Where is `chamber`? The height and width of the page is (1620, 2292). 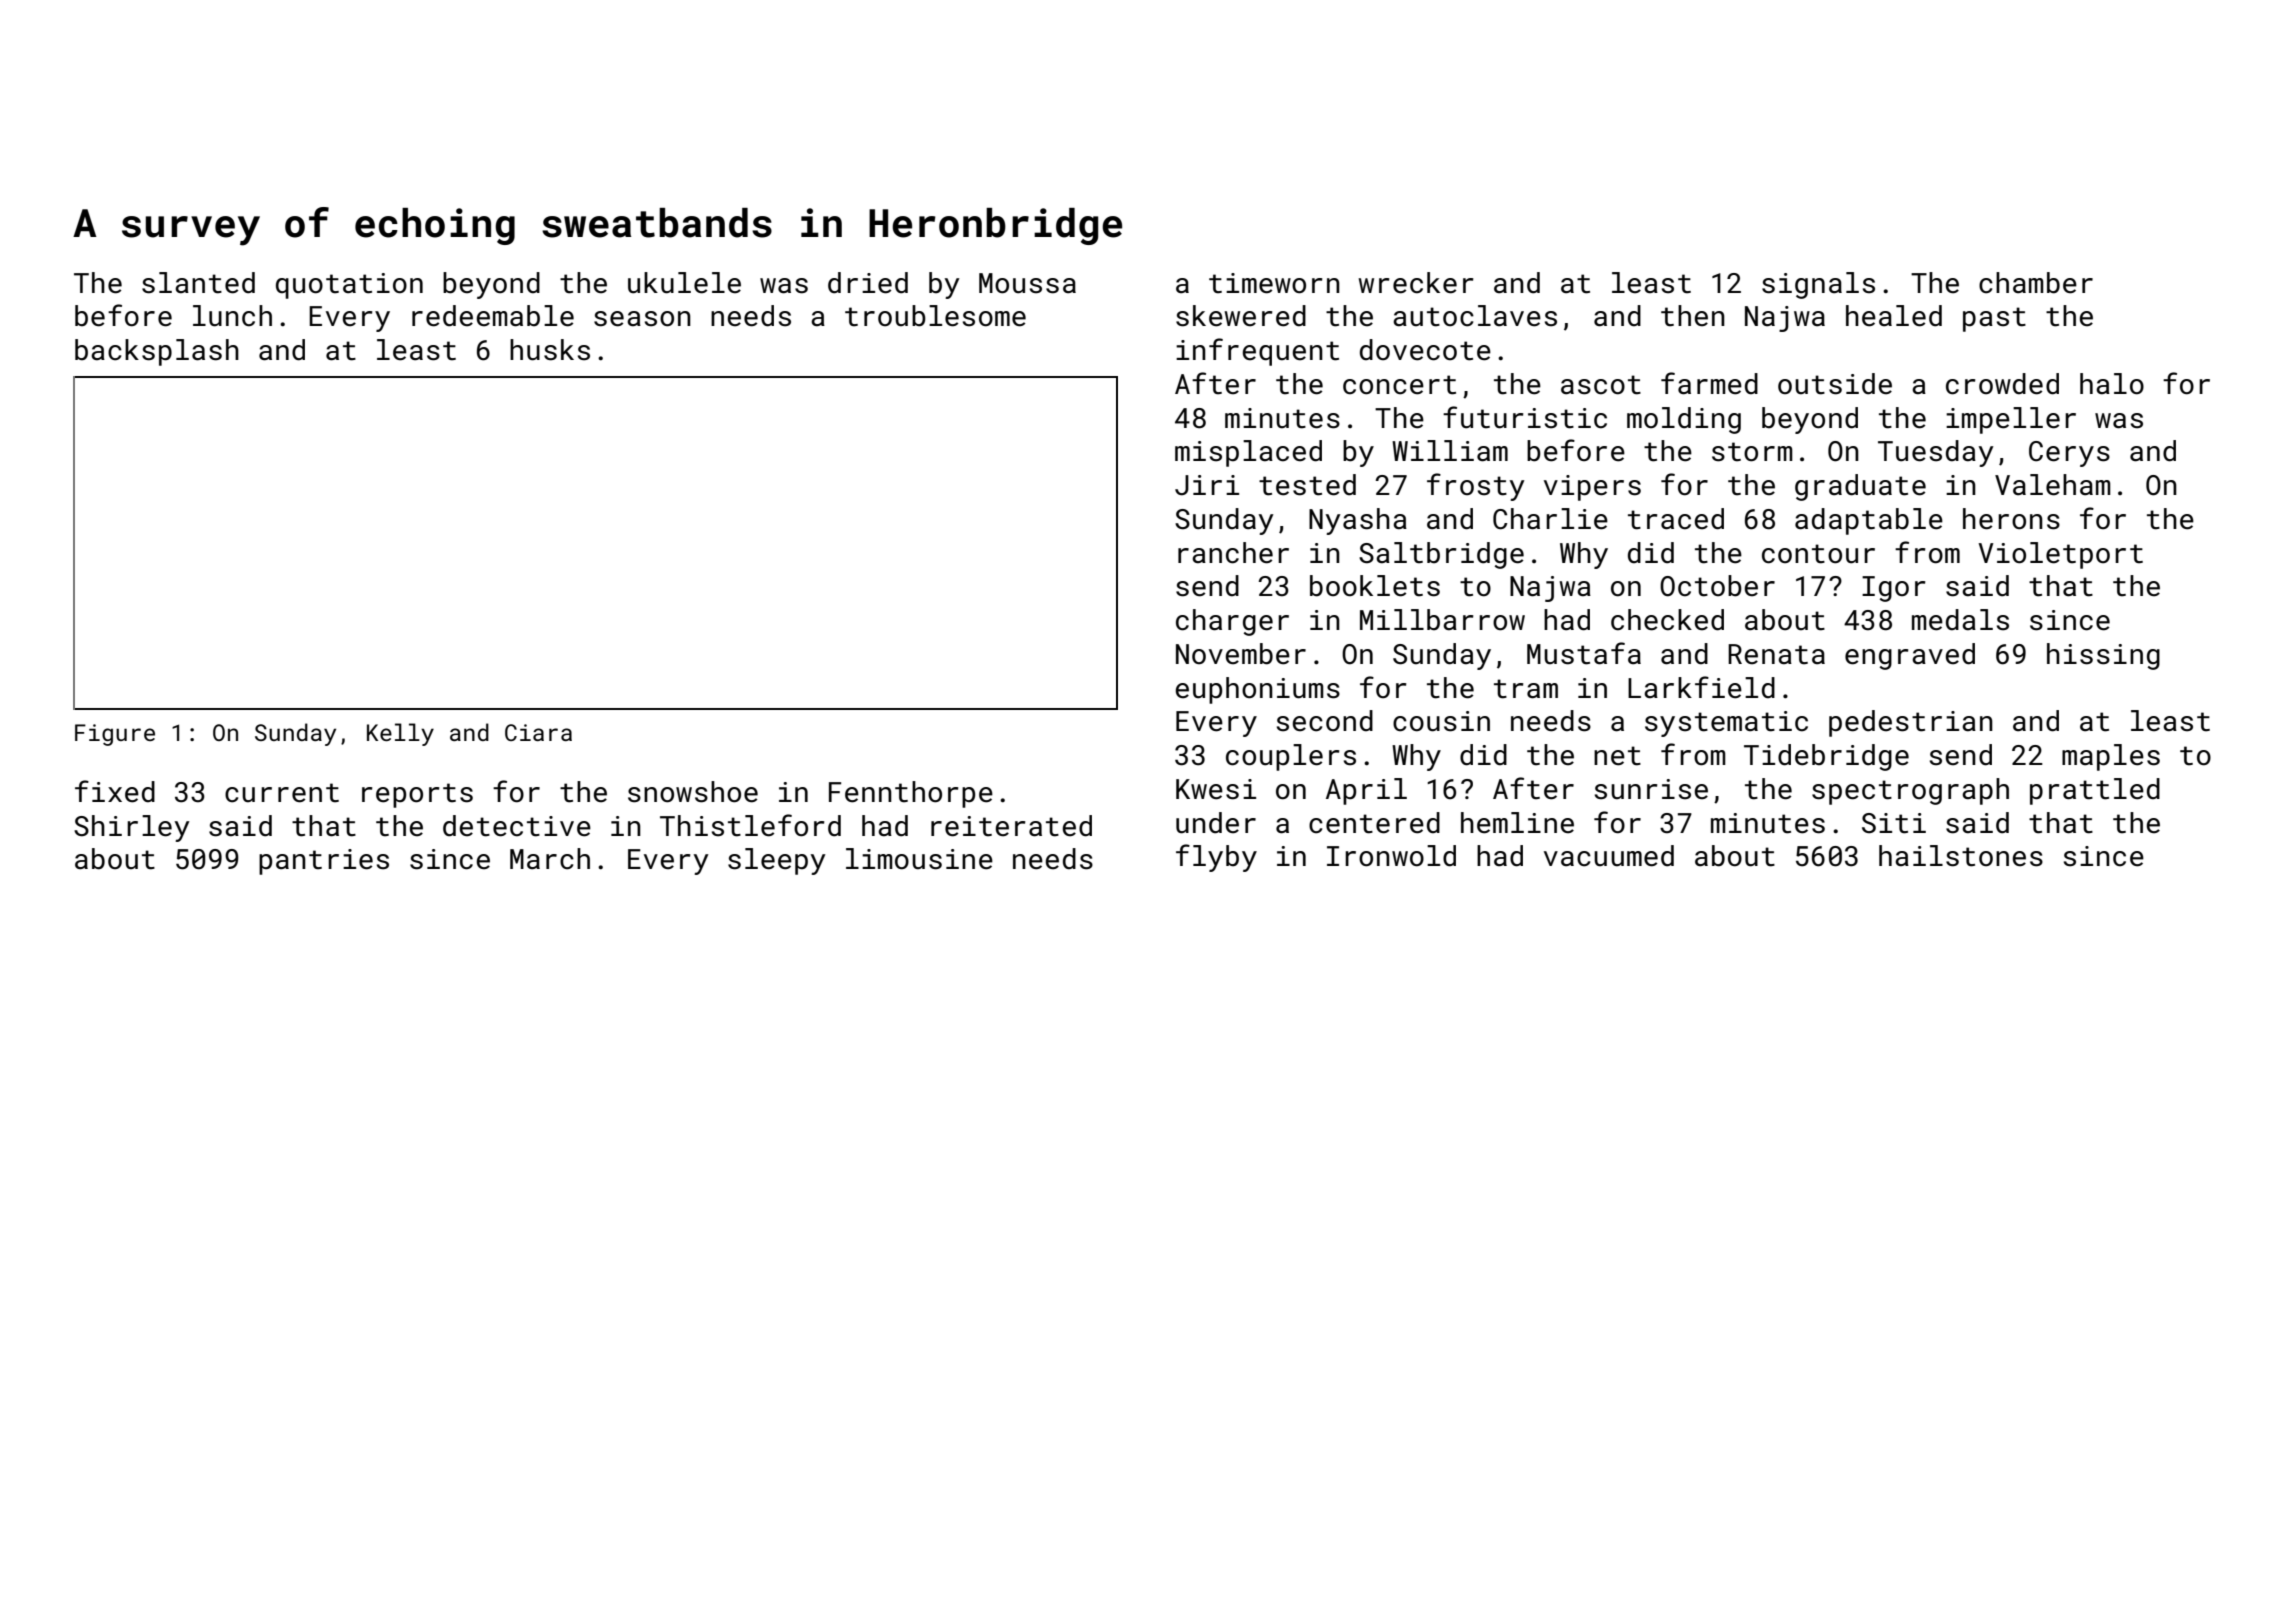 chamber is located at coordinates (2036, 283).
